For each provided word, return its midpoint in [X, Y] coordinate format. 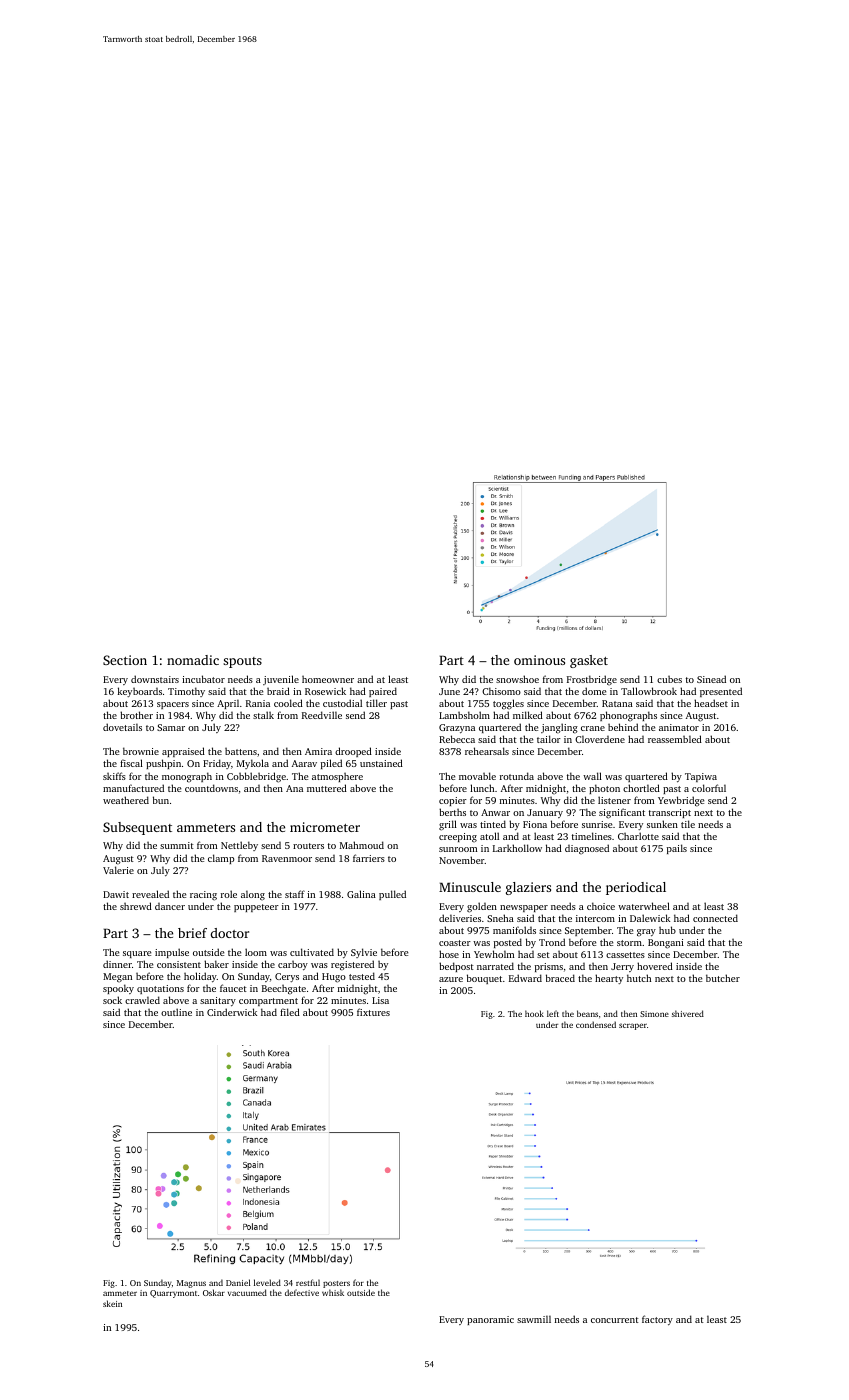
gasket [589, 661]
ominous [539, 660]
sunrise [597, 824]
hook [534, 1013]
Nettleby [239, 846]
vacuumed [247, 1292]
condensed [596, 1024]
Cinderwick [232, 1012]
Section [125, 660]
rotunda [517, 776]
